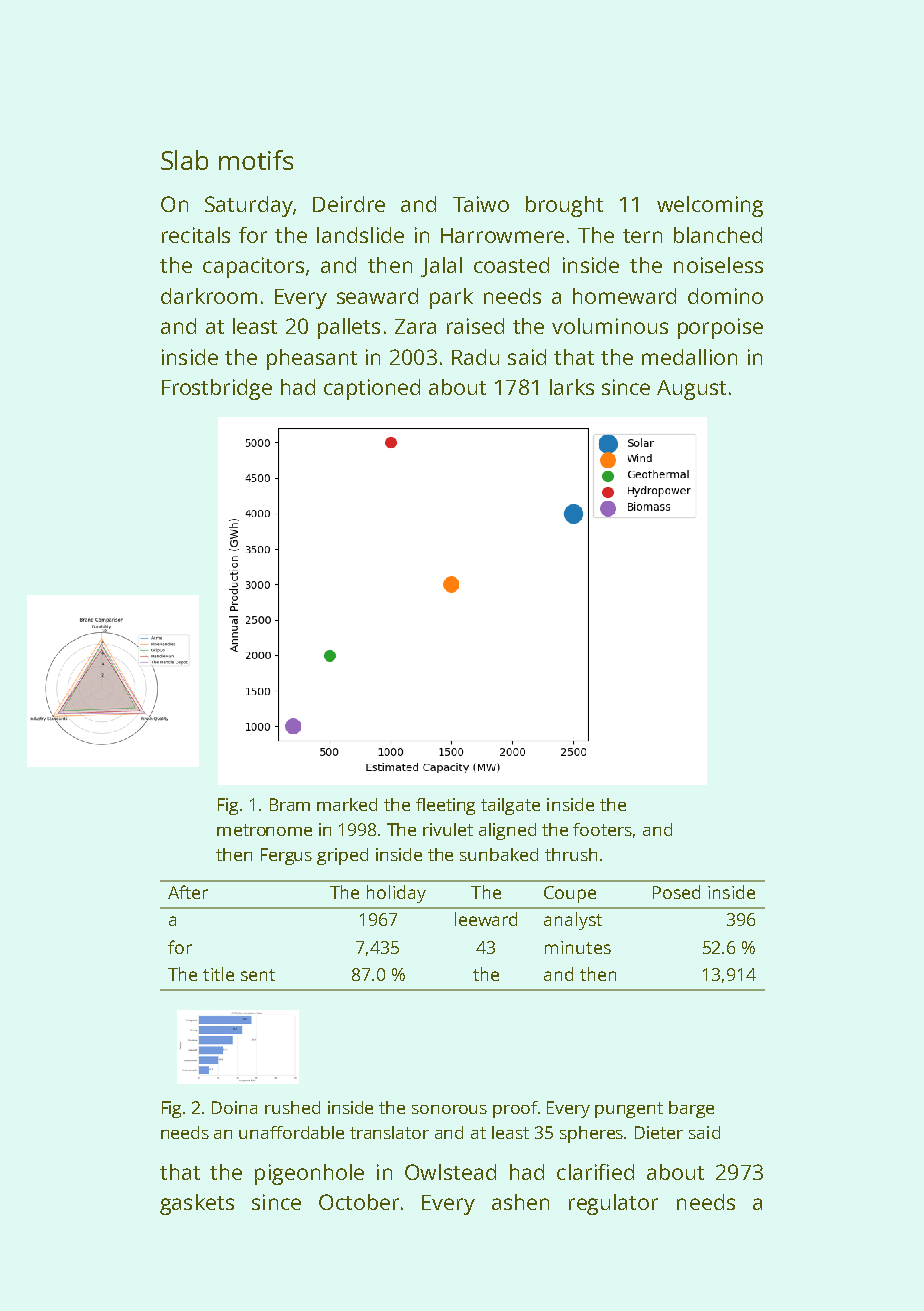 The height and width of the screenshot is (1311, 924). I want to click on minutes, so click(578, 947).
